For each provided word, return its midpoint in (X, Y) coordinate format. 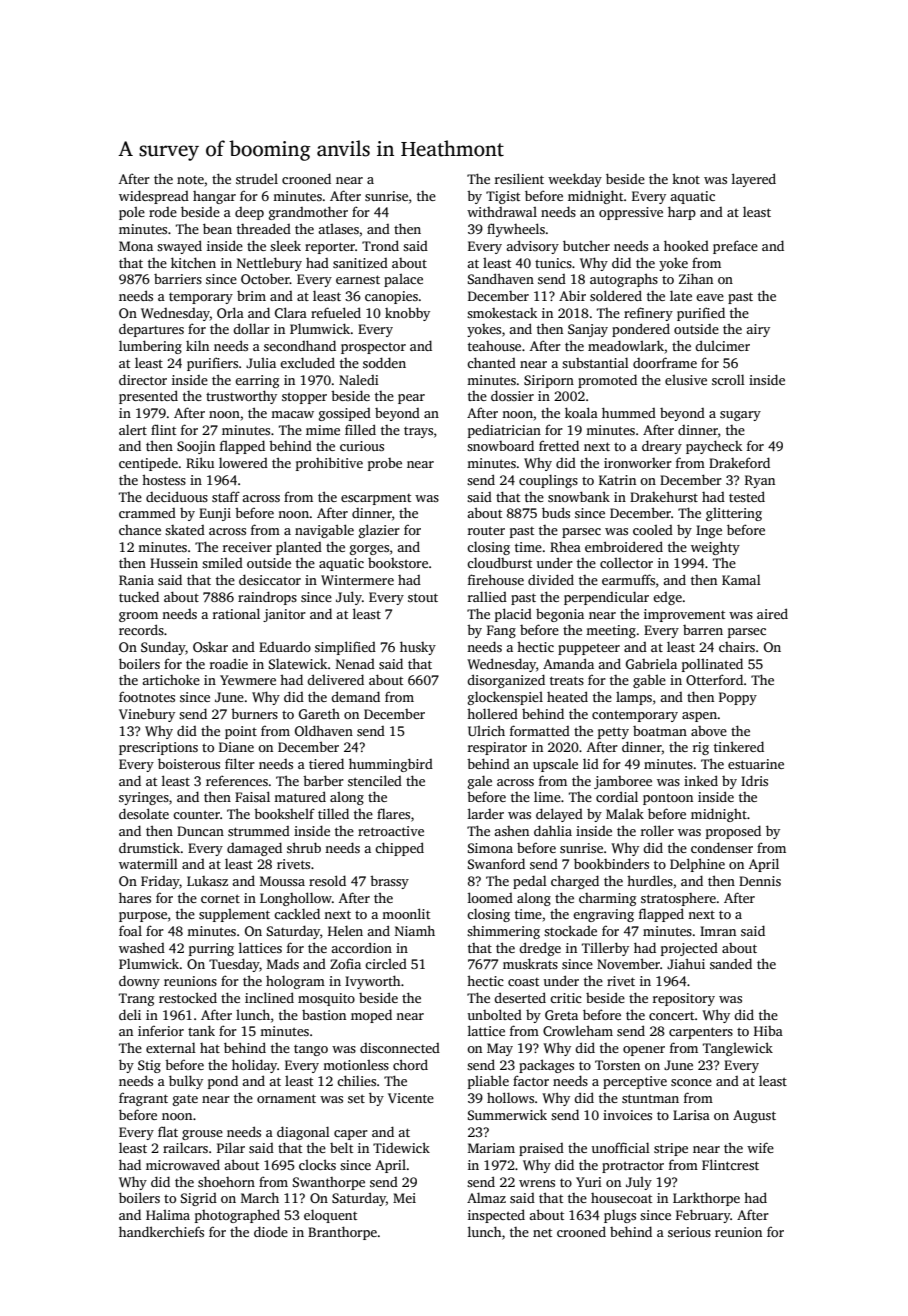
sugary (740, 416)
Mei (404, 1198)
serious (689, 1232)
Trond (380, 245)
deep (249, 213)
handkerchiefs (161, 1231)
